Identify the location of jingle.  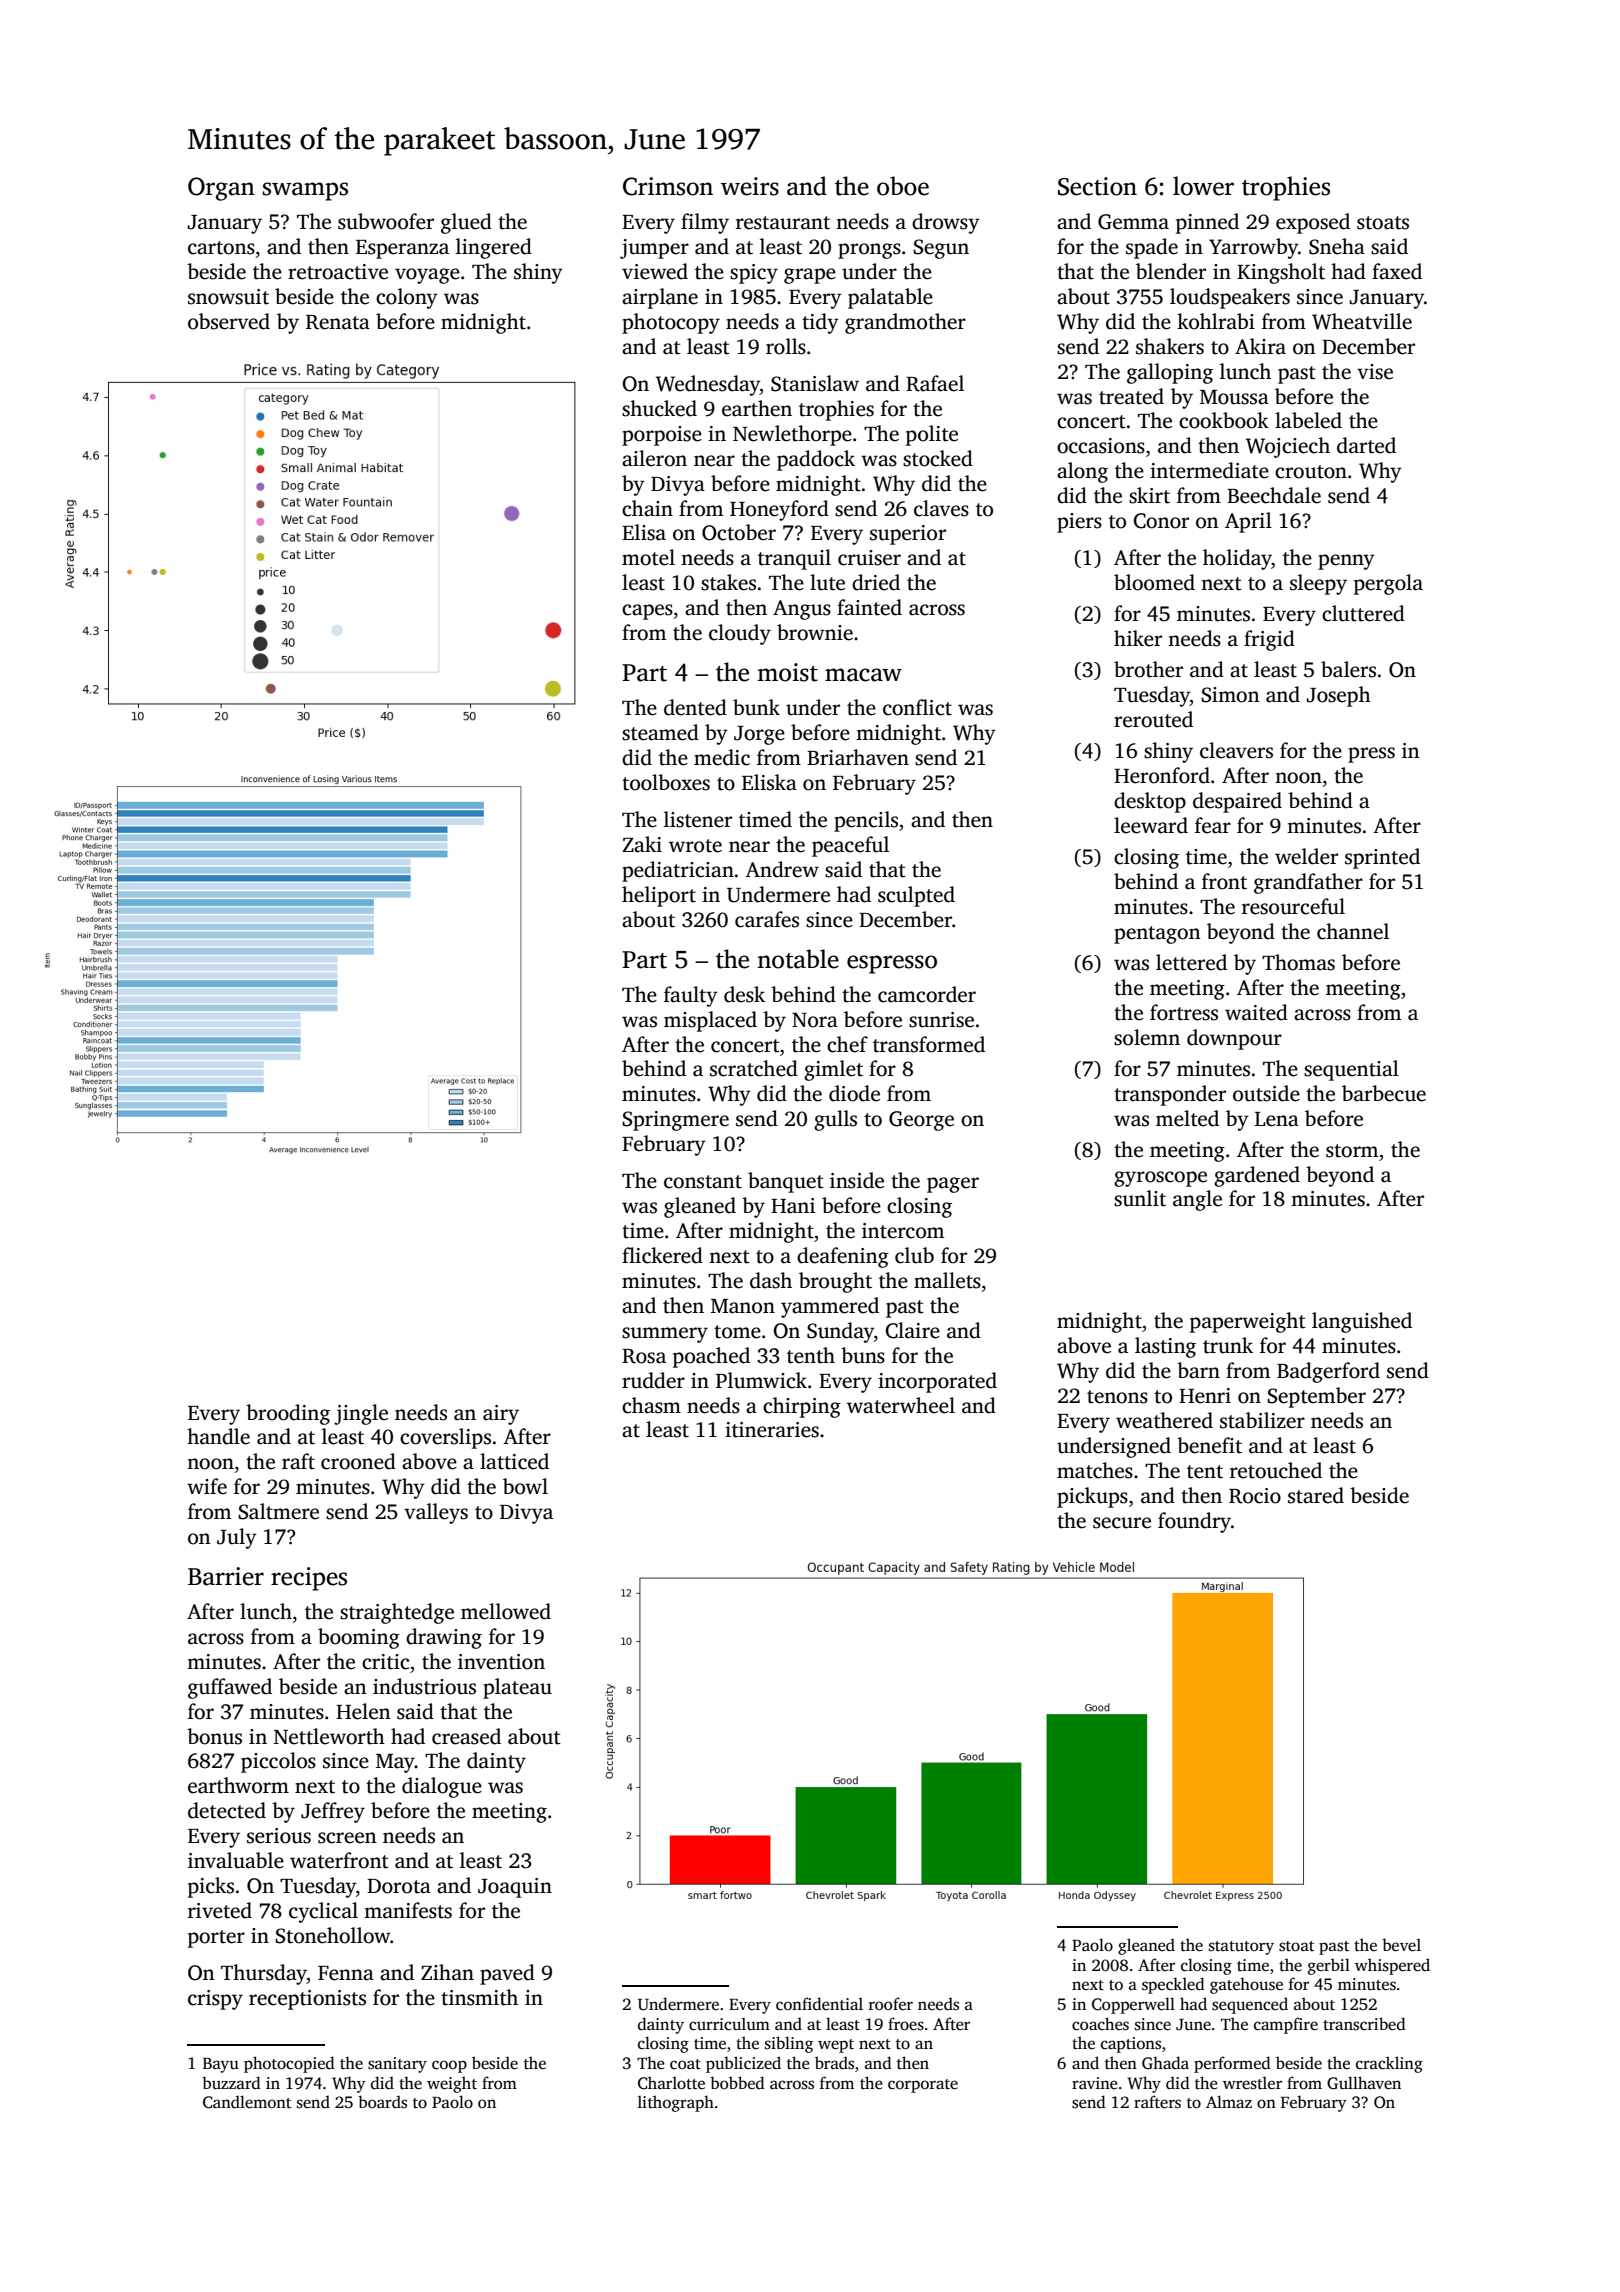
(361, 1414).
